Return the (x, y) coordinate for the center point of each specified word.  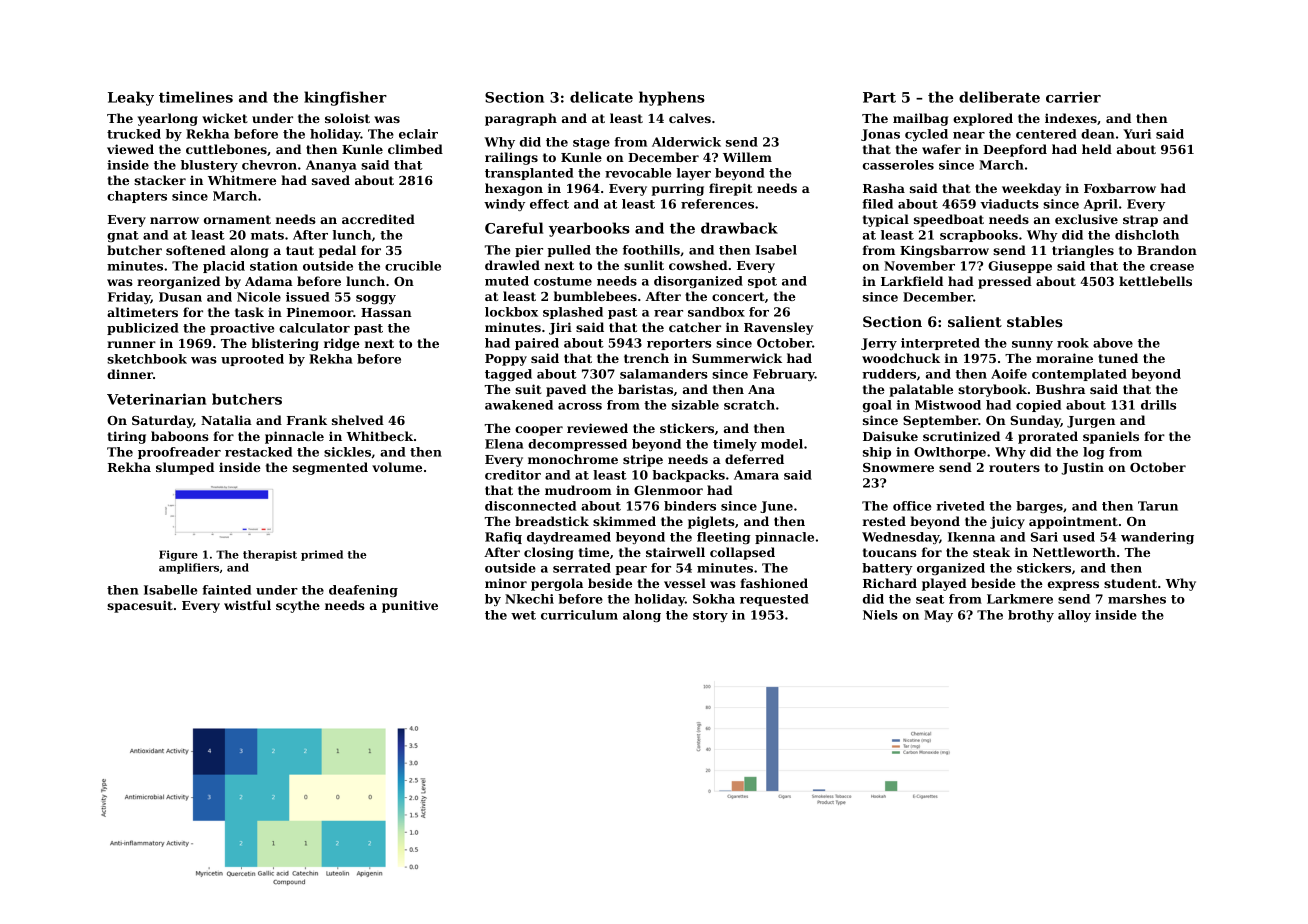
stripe (643, 460)
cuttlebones (226, 149)
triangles (1083, 251)
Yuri (1137, 134)
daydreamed (569, 538)
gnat (123, 236)
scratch (749, 405)
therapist (270, 555)
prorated (1048, 437)
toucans (890, 552)
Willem (747, 157)
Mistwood (948, 405)
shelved (358, 420)
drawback (739, 228)
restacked (258, 452)
